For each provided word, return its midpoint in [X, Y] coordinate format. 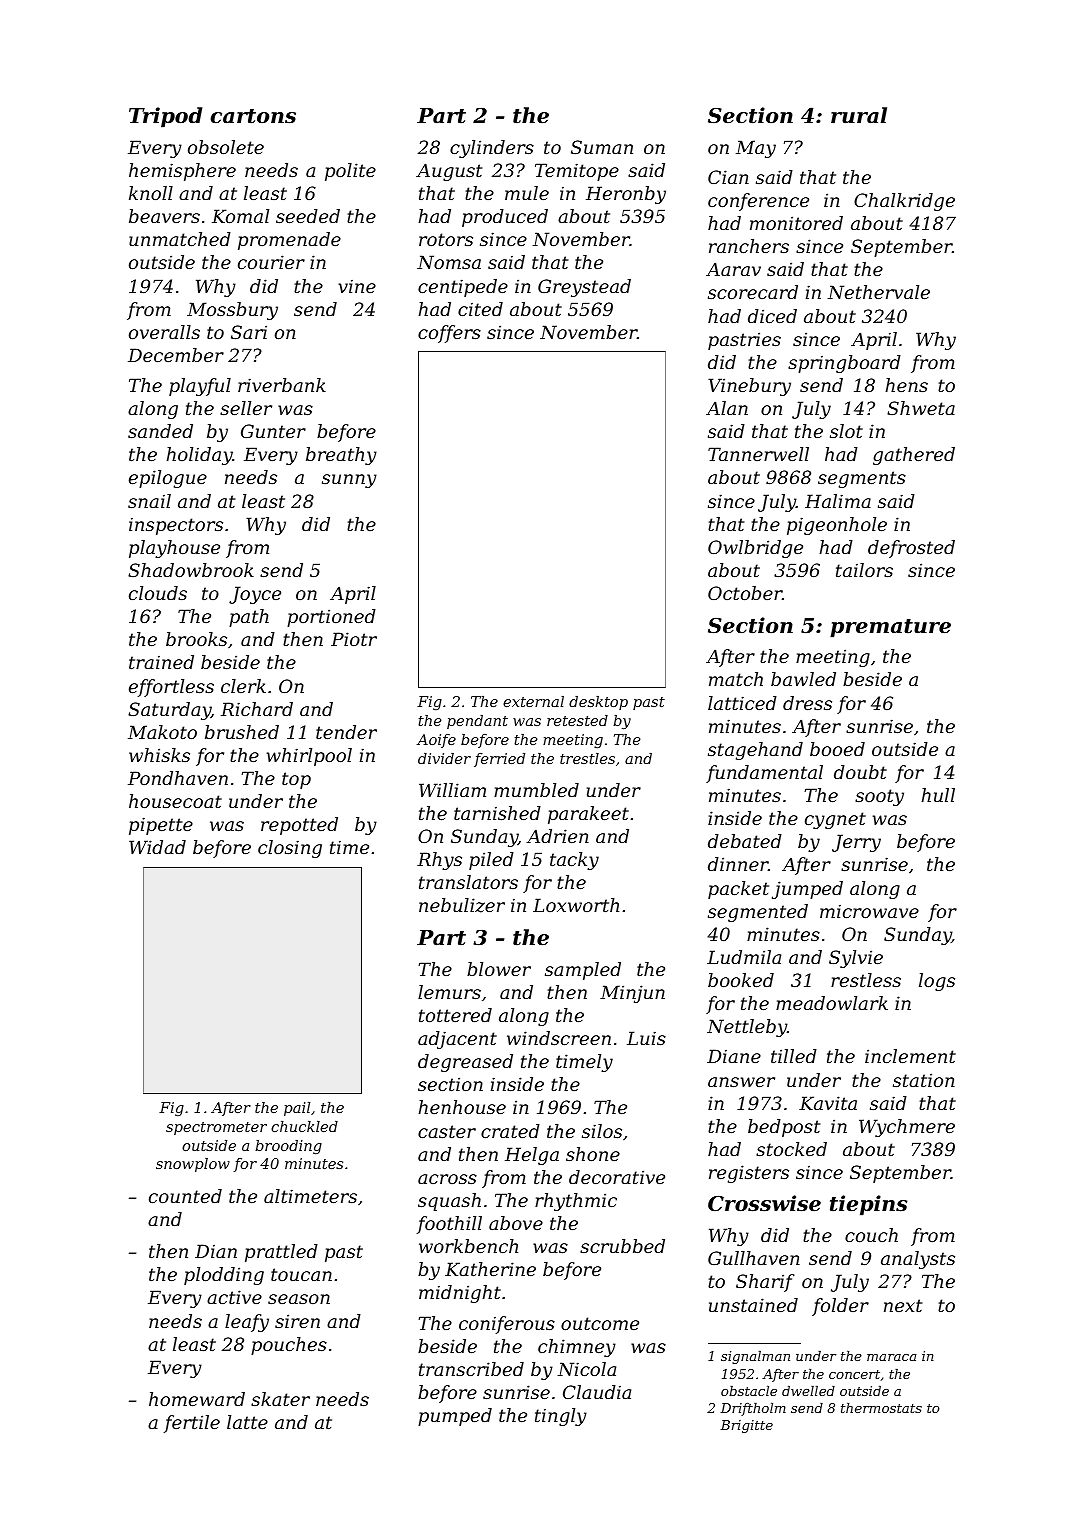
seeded [308, 216]
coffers [449, 334]
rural [859, 115]
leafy [247, 1323]
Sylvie [856, 959]
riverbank [282, 385]
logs [937, 982]
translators [468, 882]
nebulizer [462, 905]
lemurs [449, 992]
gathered [914, 456]
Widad [157, 847]
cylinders [492, 149]
